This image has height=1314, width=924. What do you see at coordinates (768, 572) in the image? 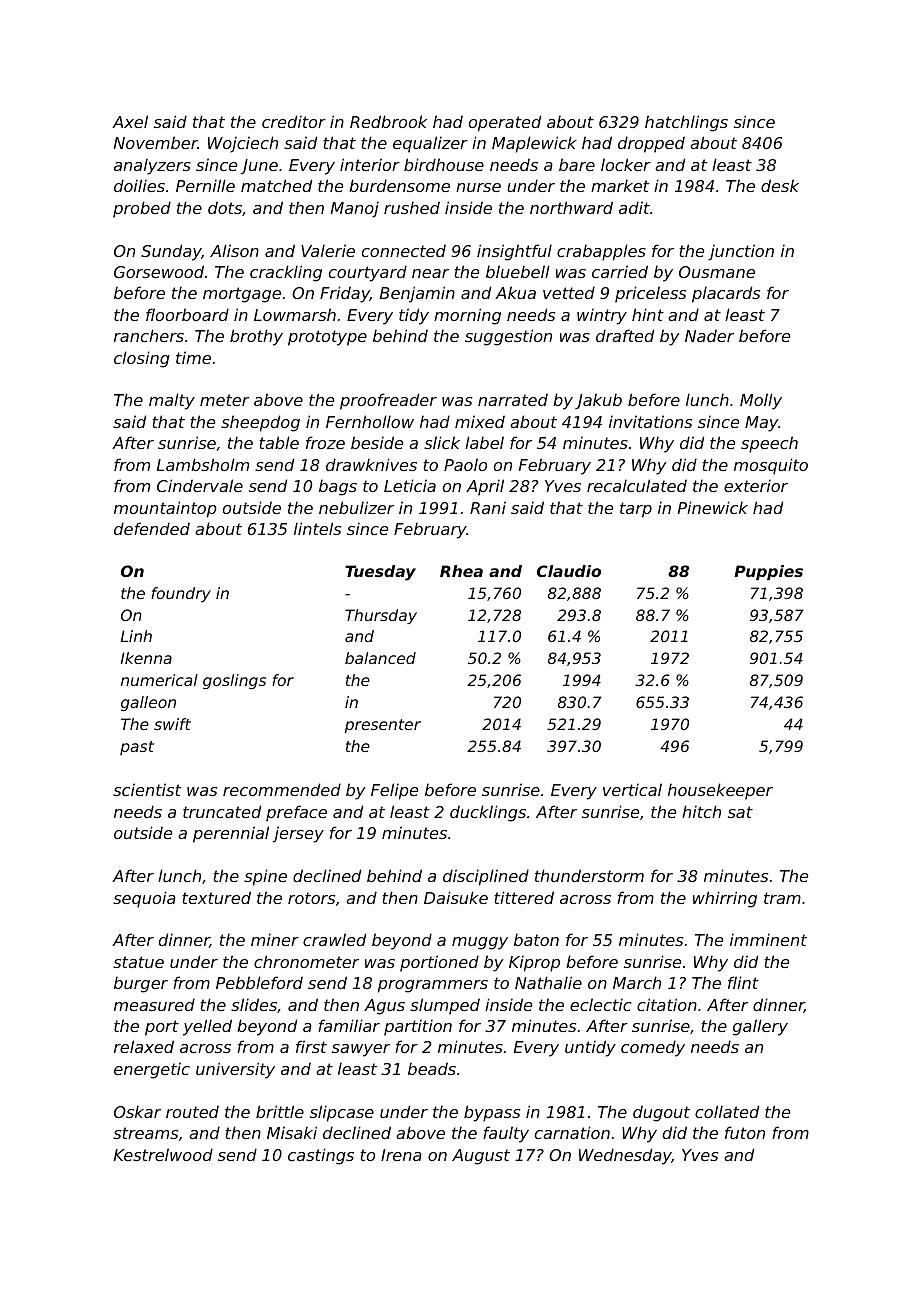
I see `Puppies` at bounding box center [768, 572].
